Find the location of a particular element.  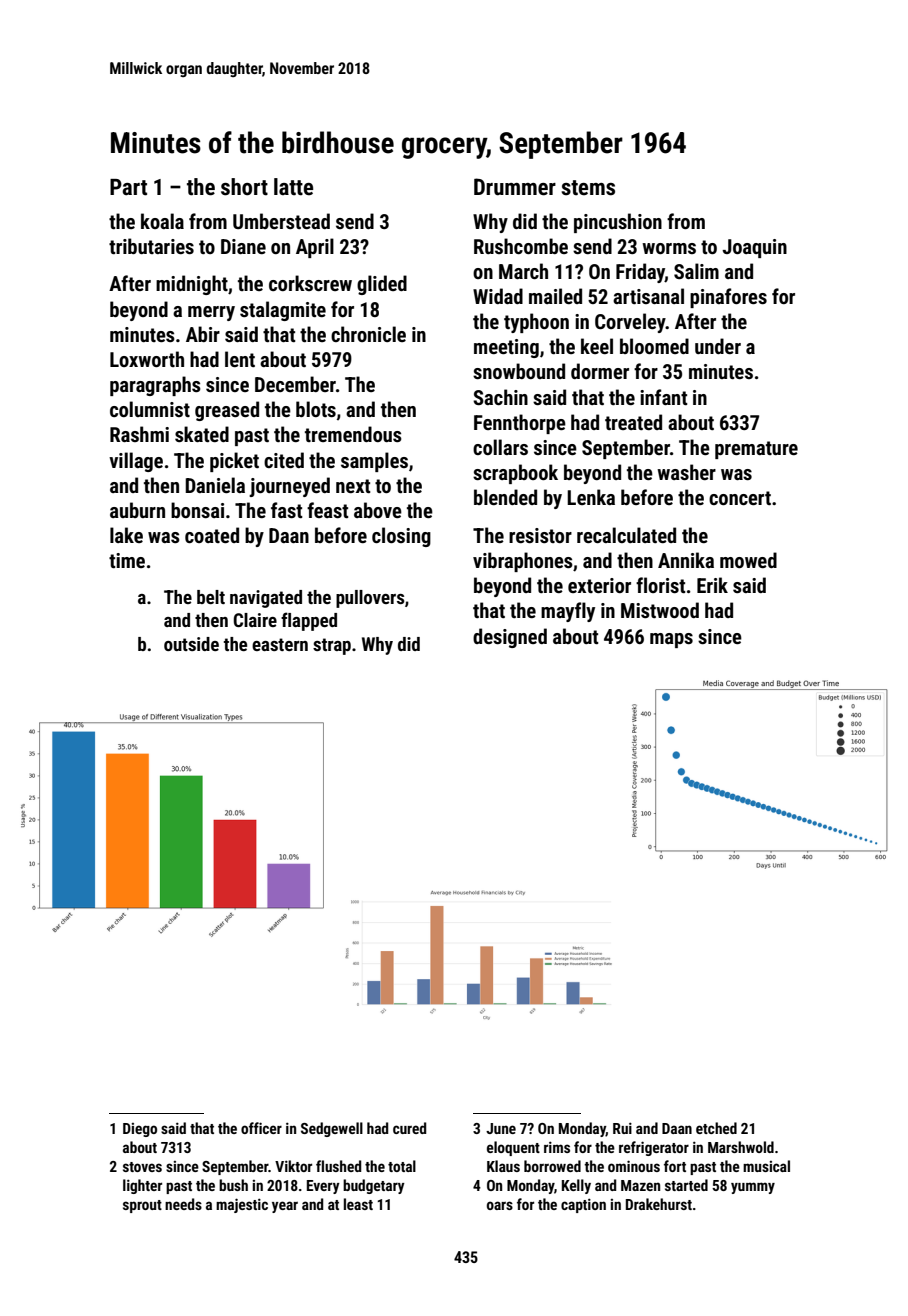

tremendous is located at coordinates (353, 434).
